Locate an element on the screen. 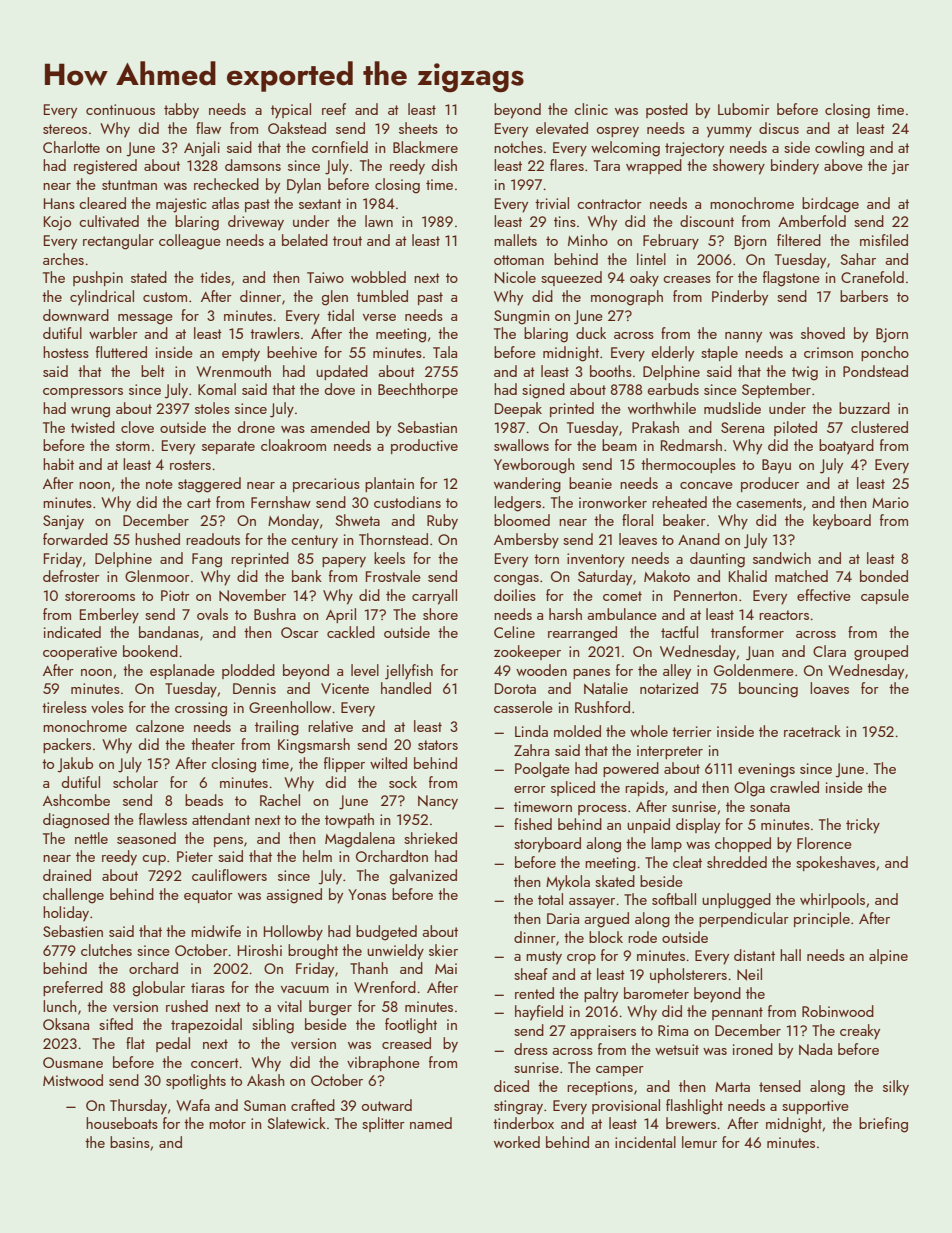  reactors is located at coordinates (784, 615).
